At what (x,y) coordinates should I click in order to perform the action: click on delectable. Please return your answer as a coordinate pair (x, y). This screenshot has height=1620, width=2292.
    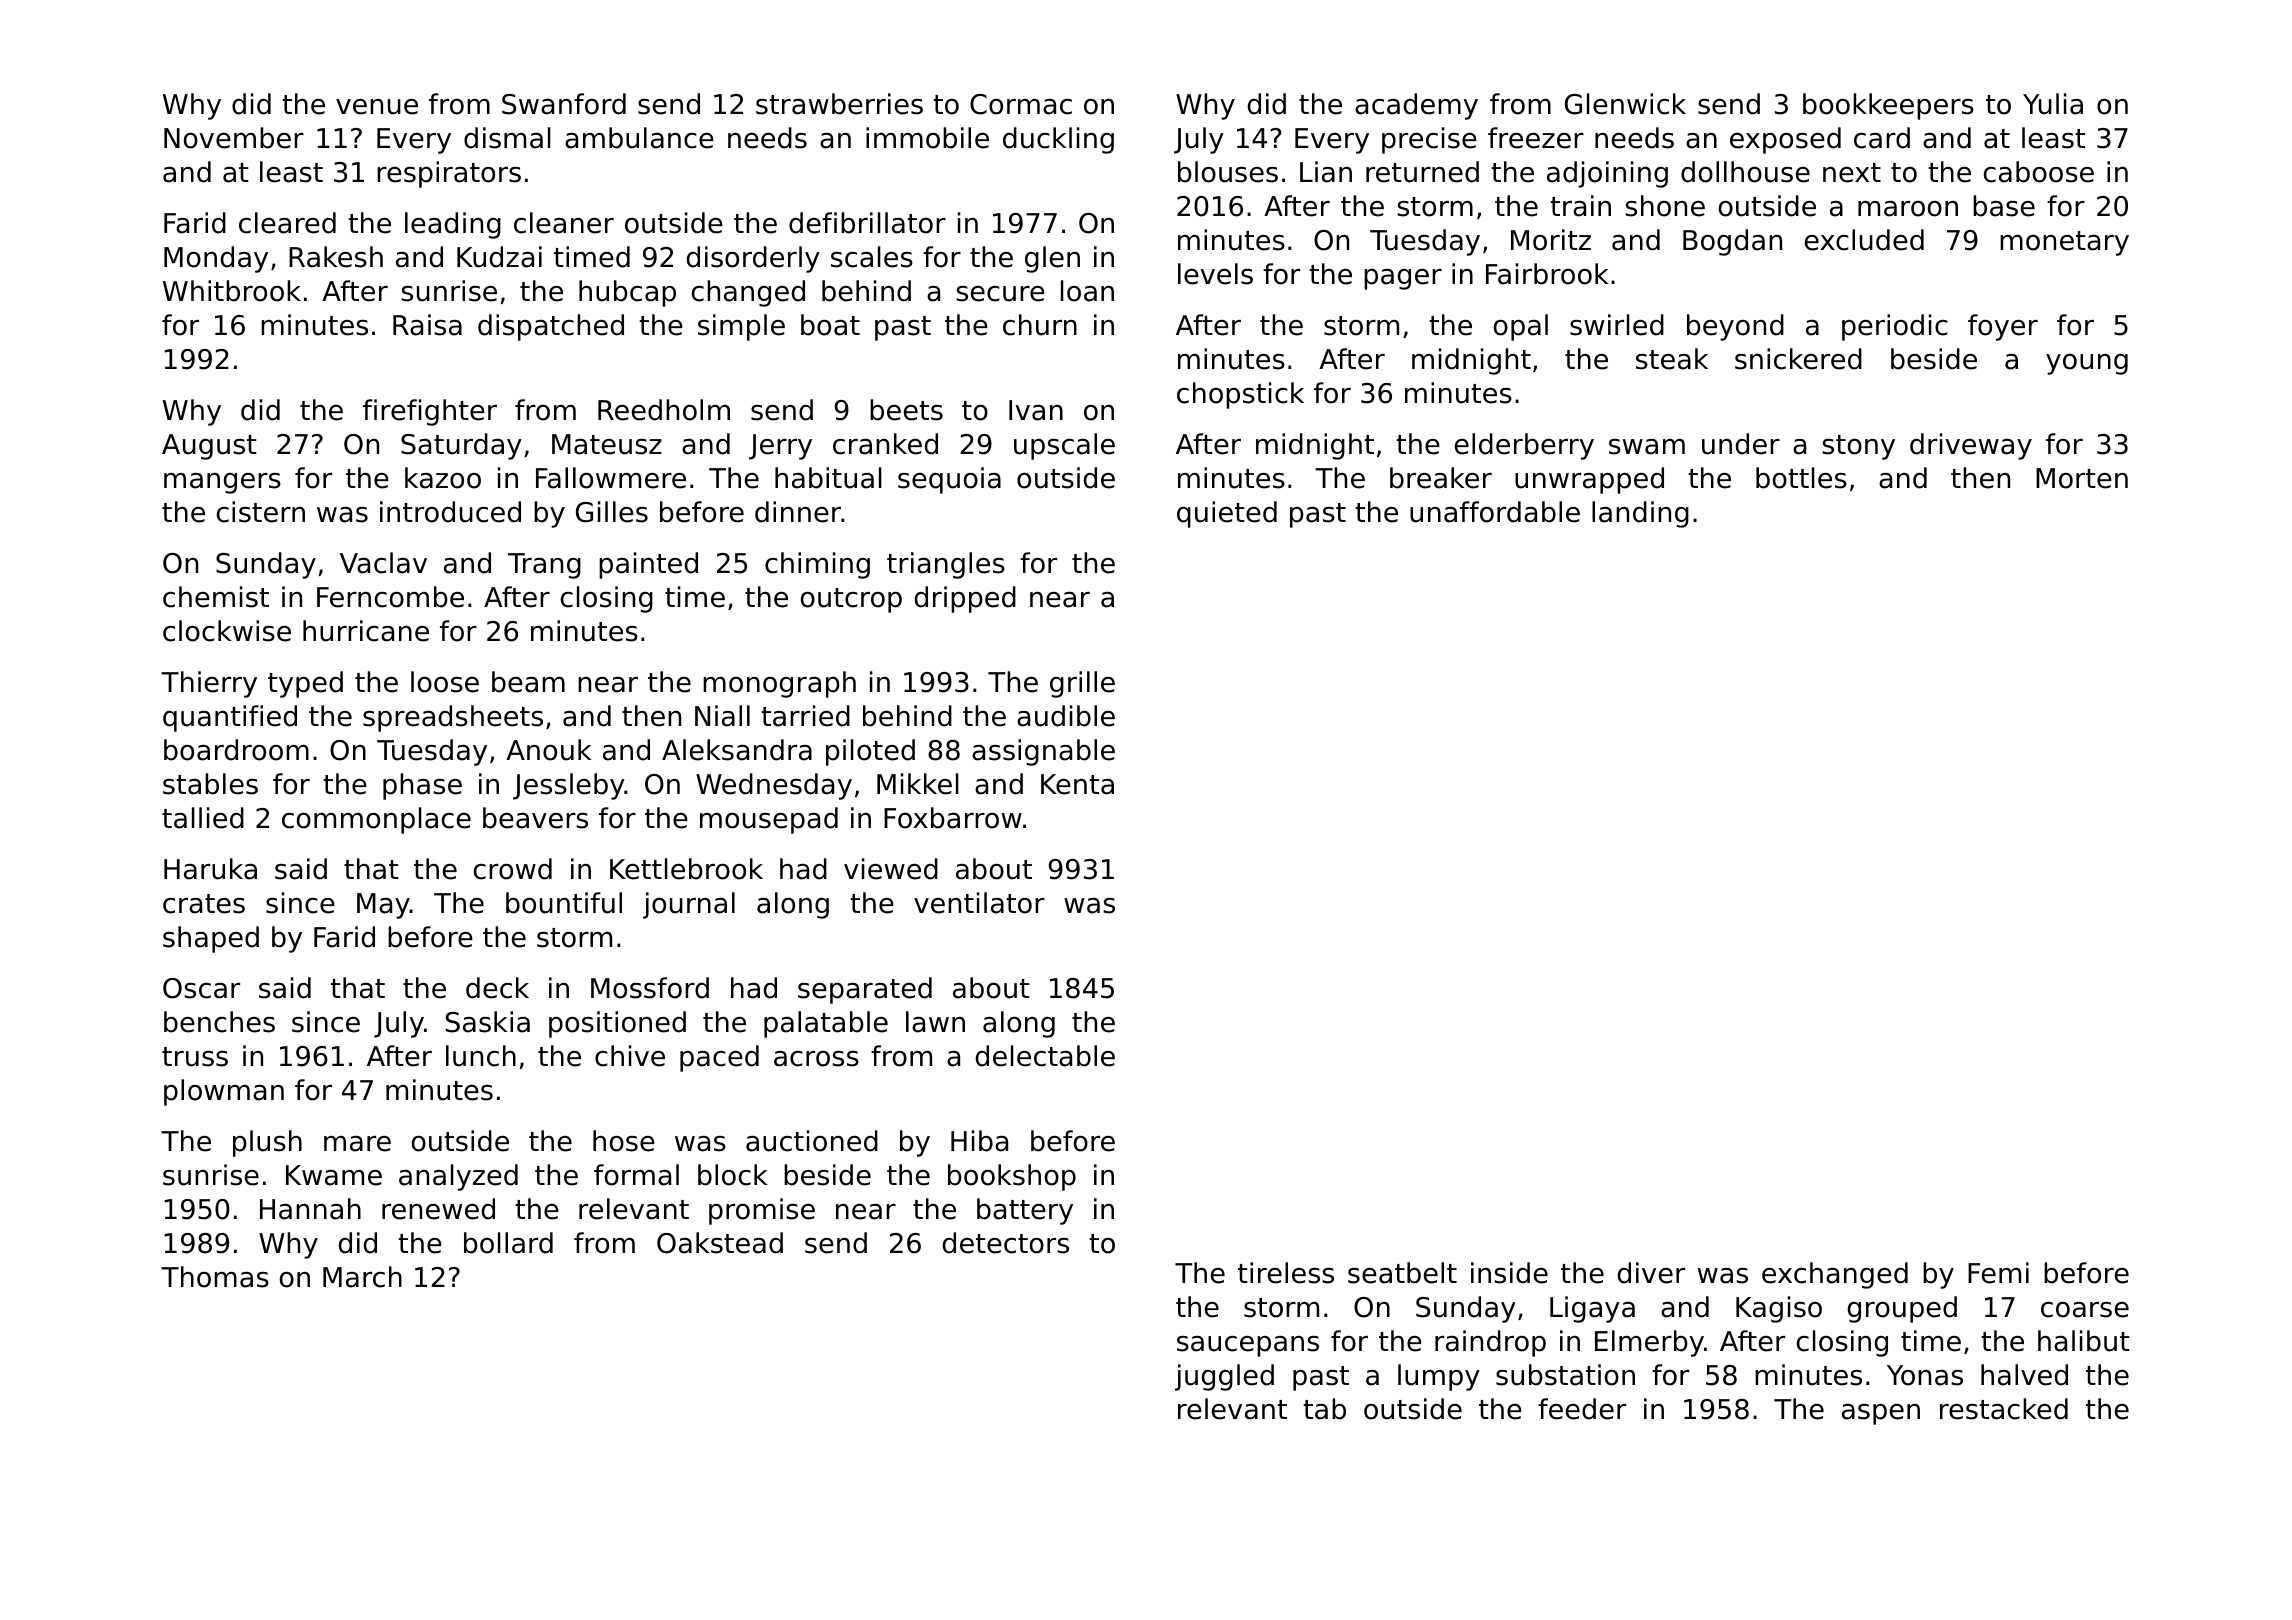
    Looking at the image, I should click on (1045, 1056).
